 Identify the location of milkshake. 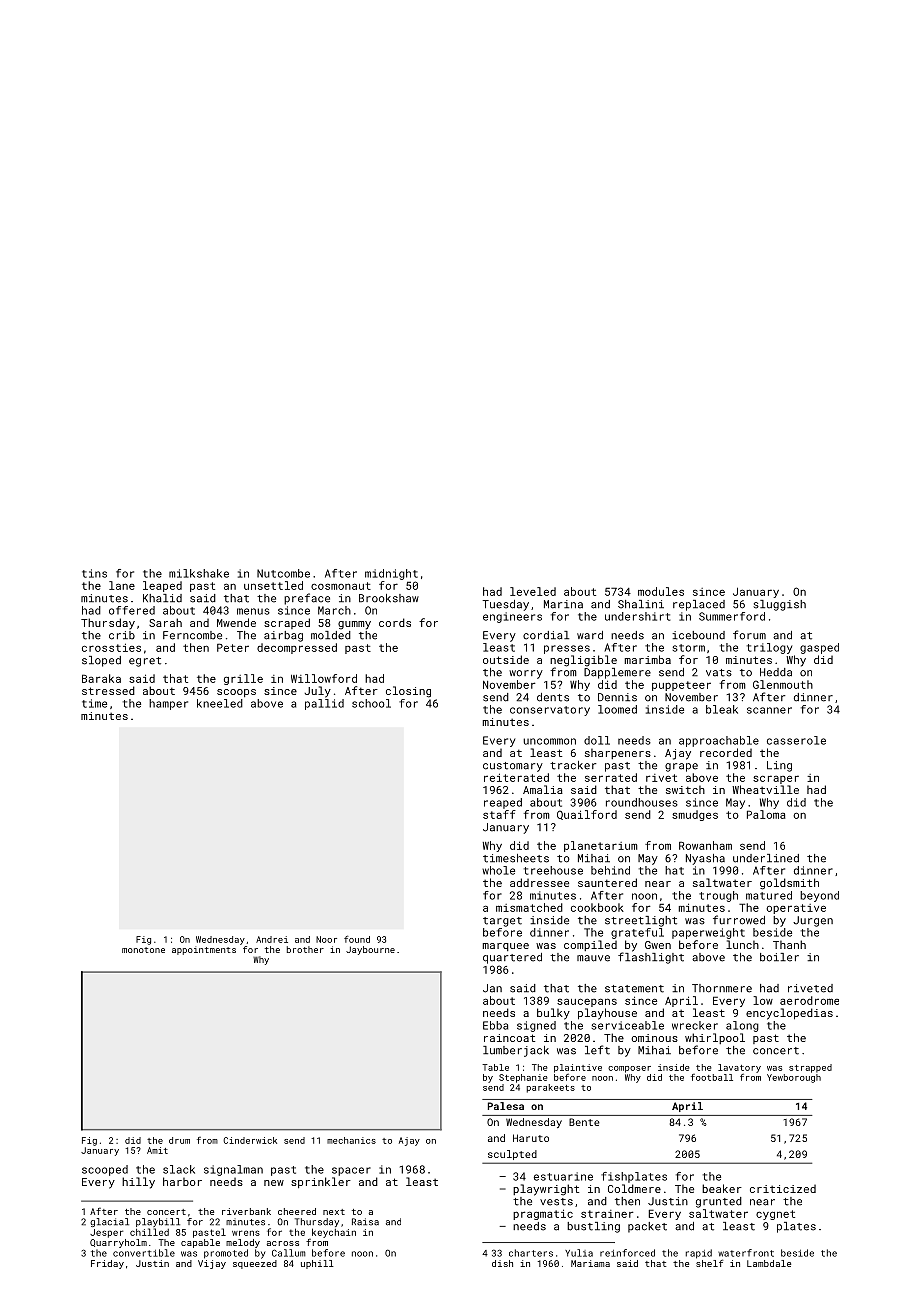
(199, 573).
